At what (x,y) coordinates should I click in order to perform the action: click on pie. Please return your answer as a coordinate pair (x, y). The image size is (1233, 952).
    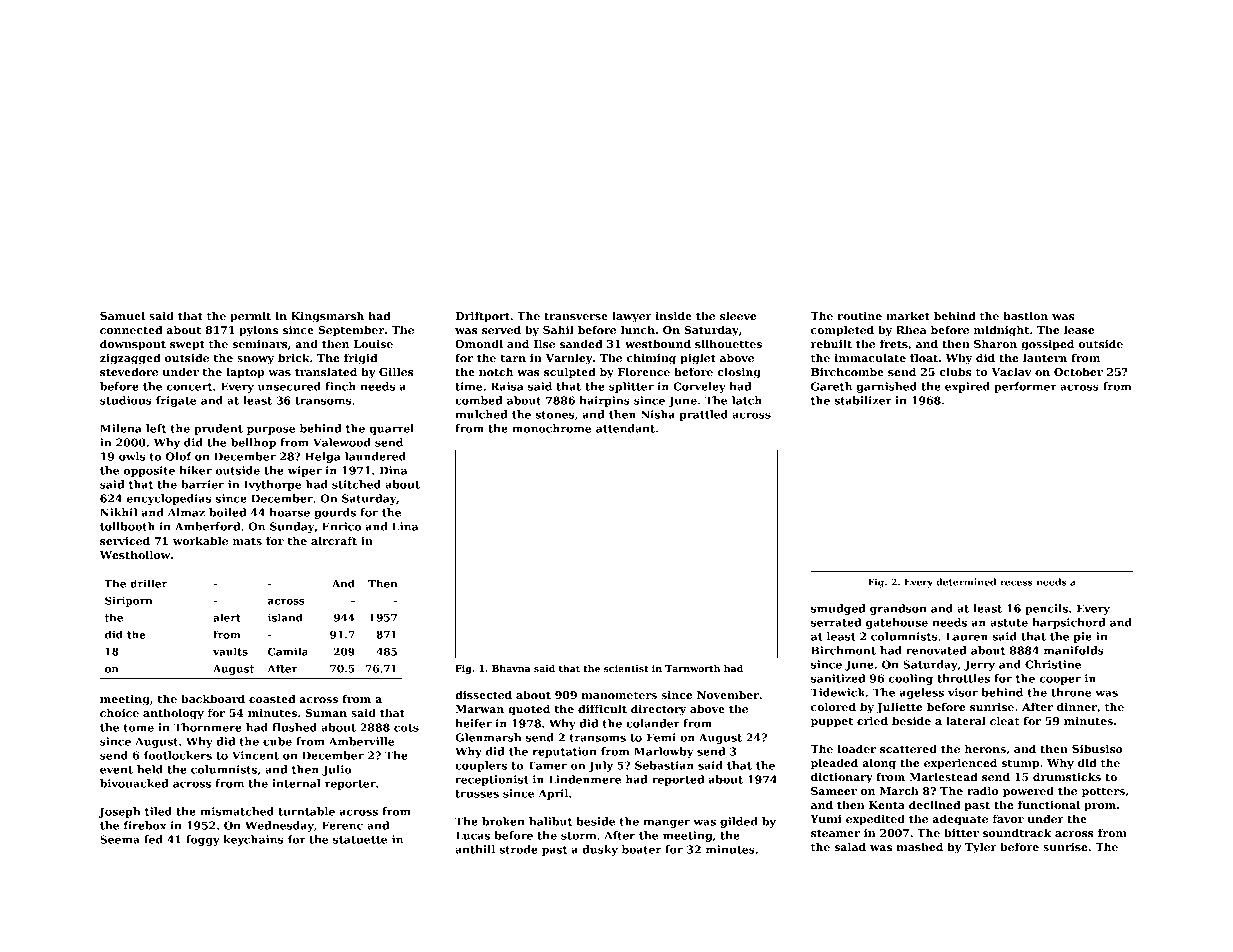
    Looking at the image, I should click on (1083, 637).
